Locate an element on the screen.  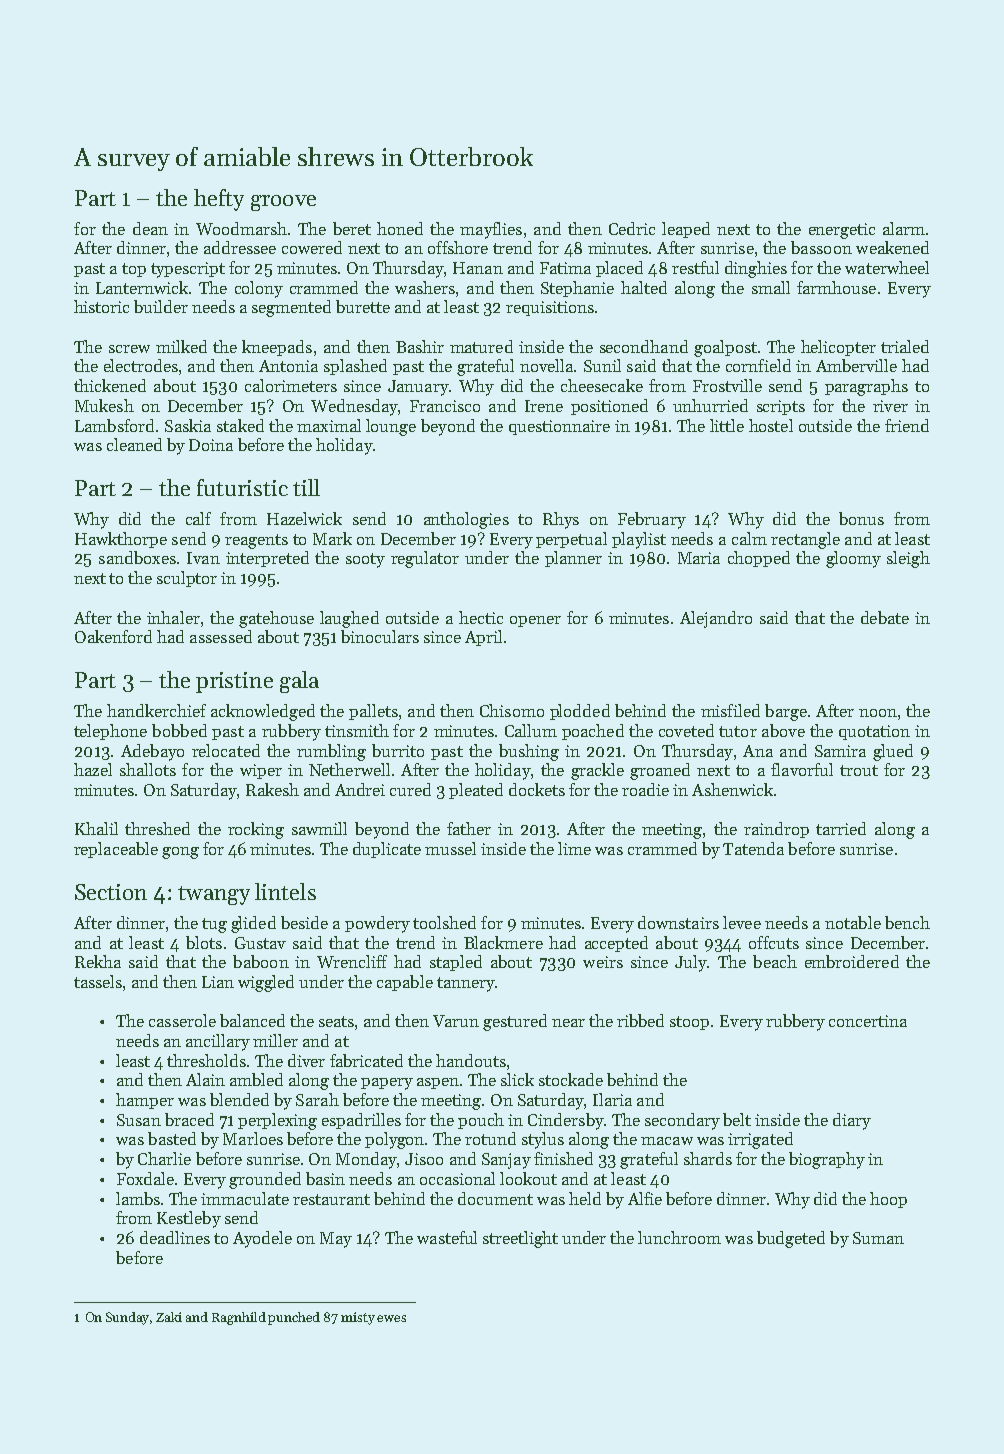
notable is located at coordinates (853, 922).
